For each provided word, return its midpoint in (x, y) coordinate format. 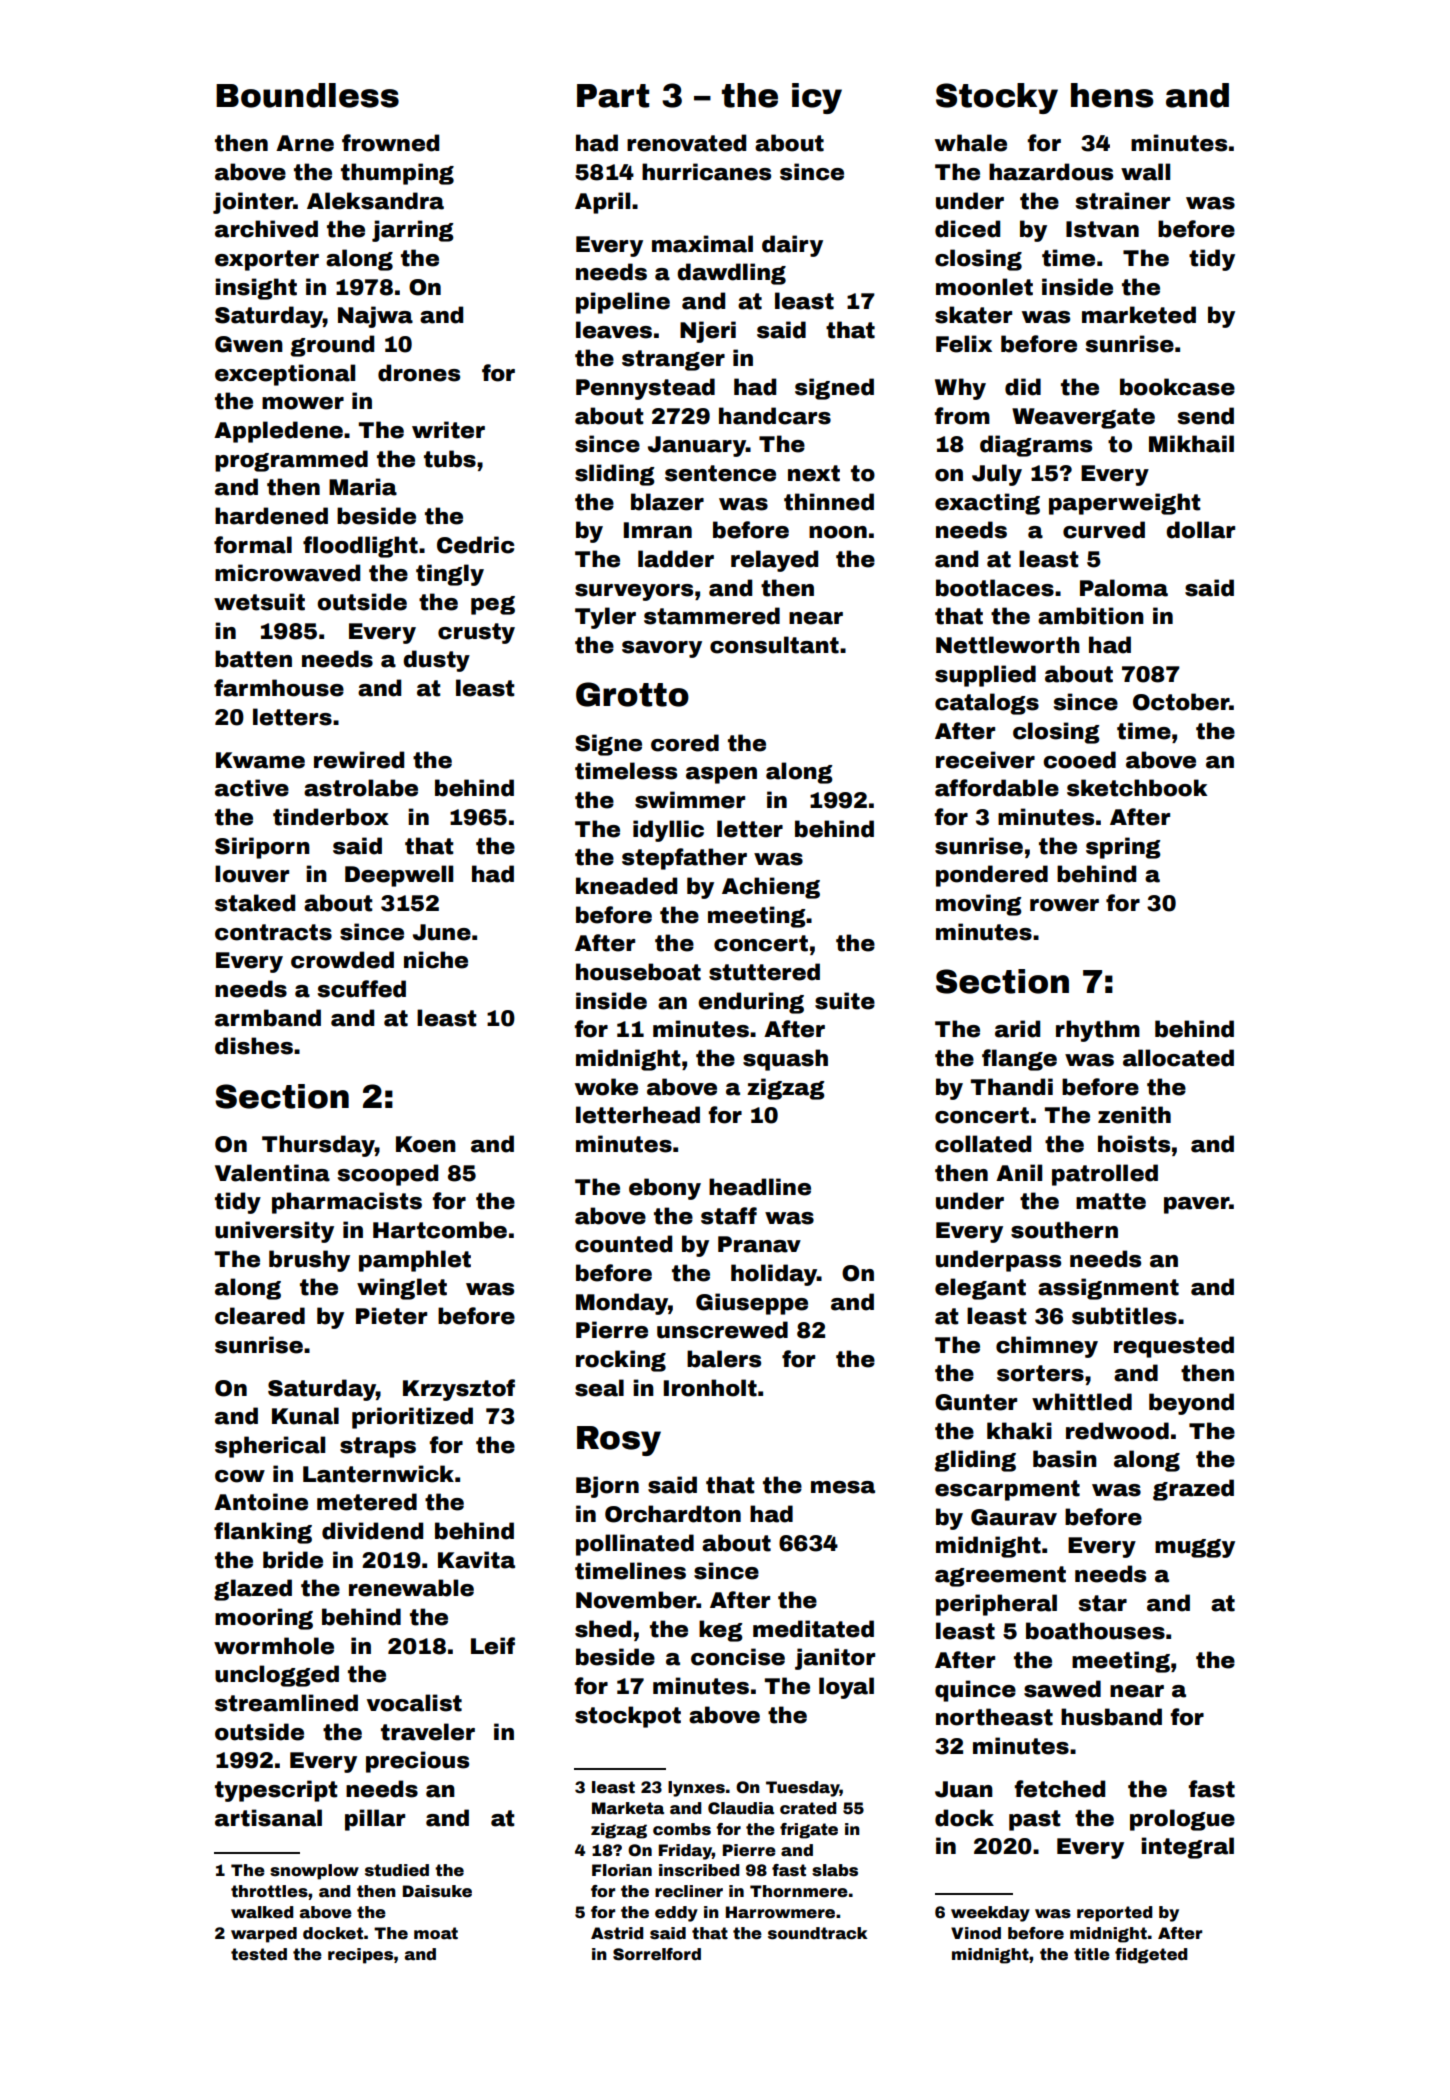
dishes (254, 1046)
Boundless (307, 95)
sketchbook (1137, 788)
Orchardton (673, 1514)
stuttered (764, 972)
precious (417, 1762)
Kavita (476, 1560)
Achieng (771, 888)
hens (1112, 95)
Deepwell (399, 876)
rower (1064, 905)
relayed (774, 561)
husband (1111, 1717)
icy (817, 98)
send (1206, 416)
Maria (363, 487)
